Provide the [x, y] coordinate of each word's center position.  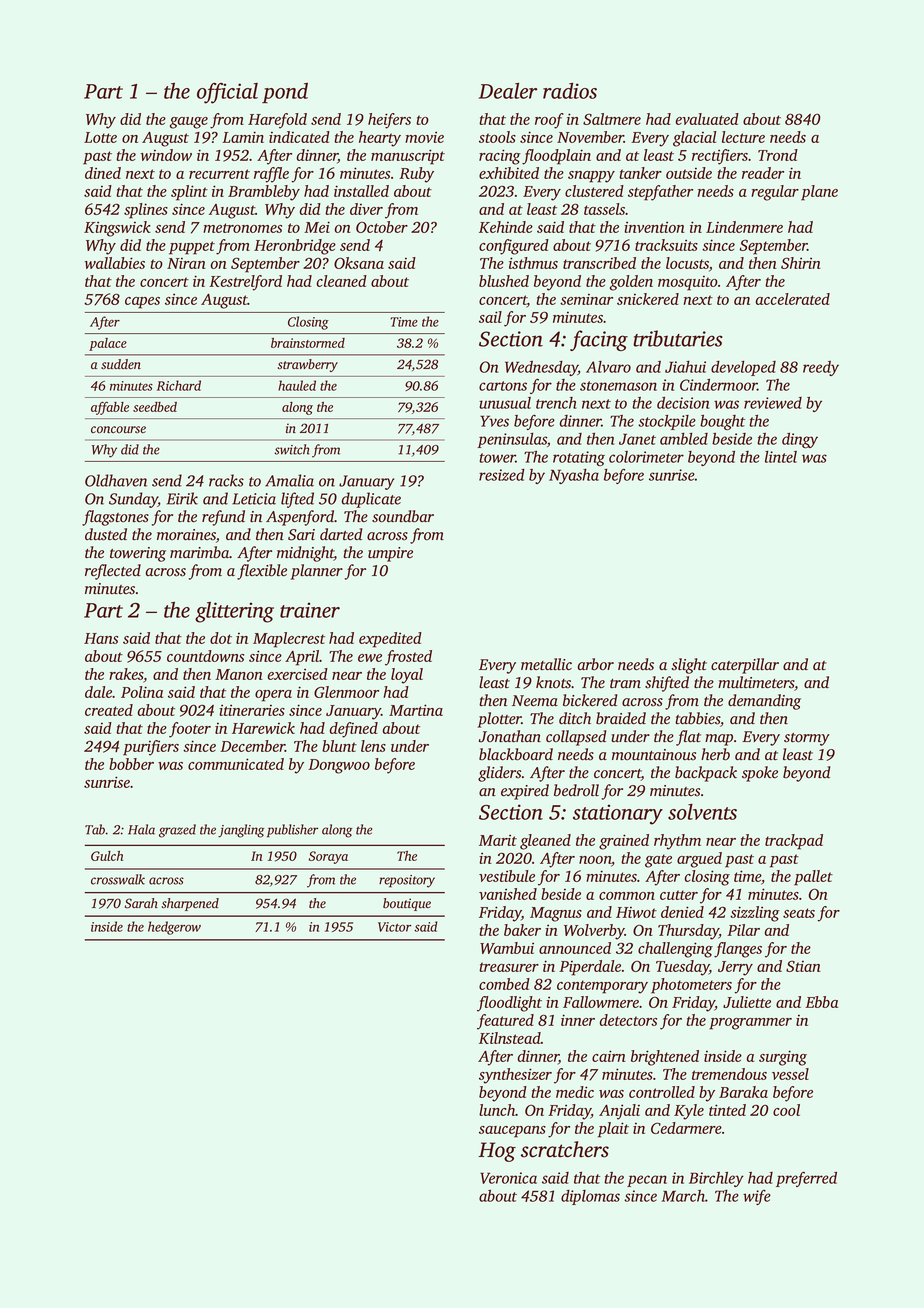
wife [757, 1197]
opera [273, 696]
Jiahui [685, 367]
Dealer [508, 91]
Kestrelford [245, 283]
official [227, 93]
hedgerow [174, 928]
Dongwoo [339, 766]
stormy [807, 739]
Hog [497, 1152]
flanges [738, 950]
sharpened [190, 904]
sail [490, 317]
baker [522, 930]
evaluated [707, 119]
